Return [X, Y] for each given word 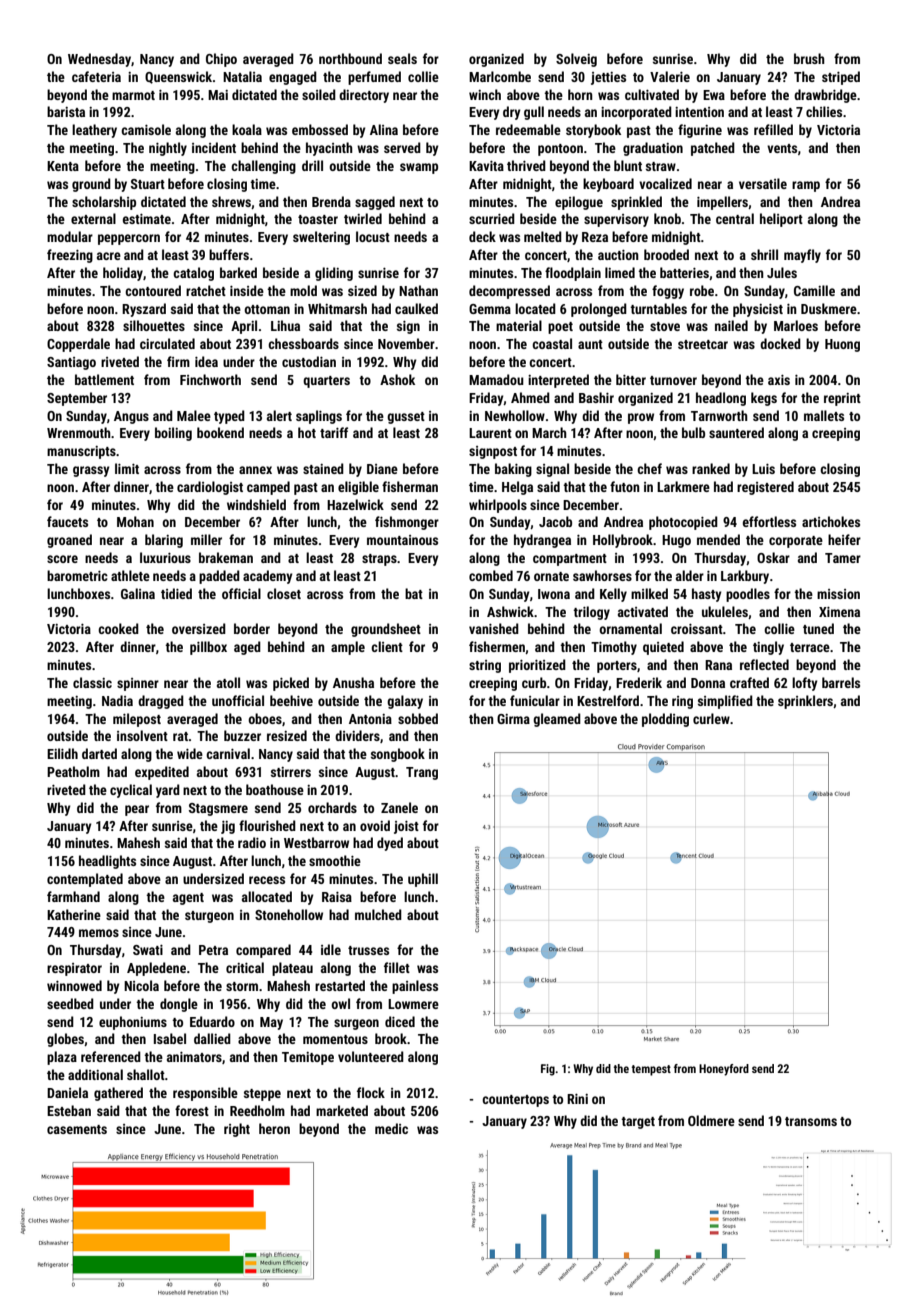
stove [665, 326]
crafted [749, 682]
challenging [263, 167]
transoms [811, 1121]
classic [92, 682]
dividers [357, 735]
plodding [665, 720]
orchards [332, 807]
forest [192, 1110]
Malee [194, 415]
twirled [363, 218]
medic [391, 1128]
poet [560, 328]
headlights [107, 862]
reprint [842, 399]
